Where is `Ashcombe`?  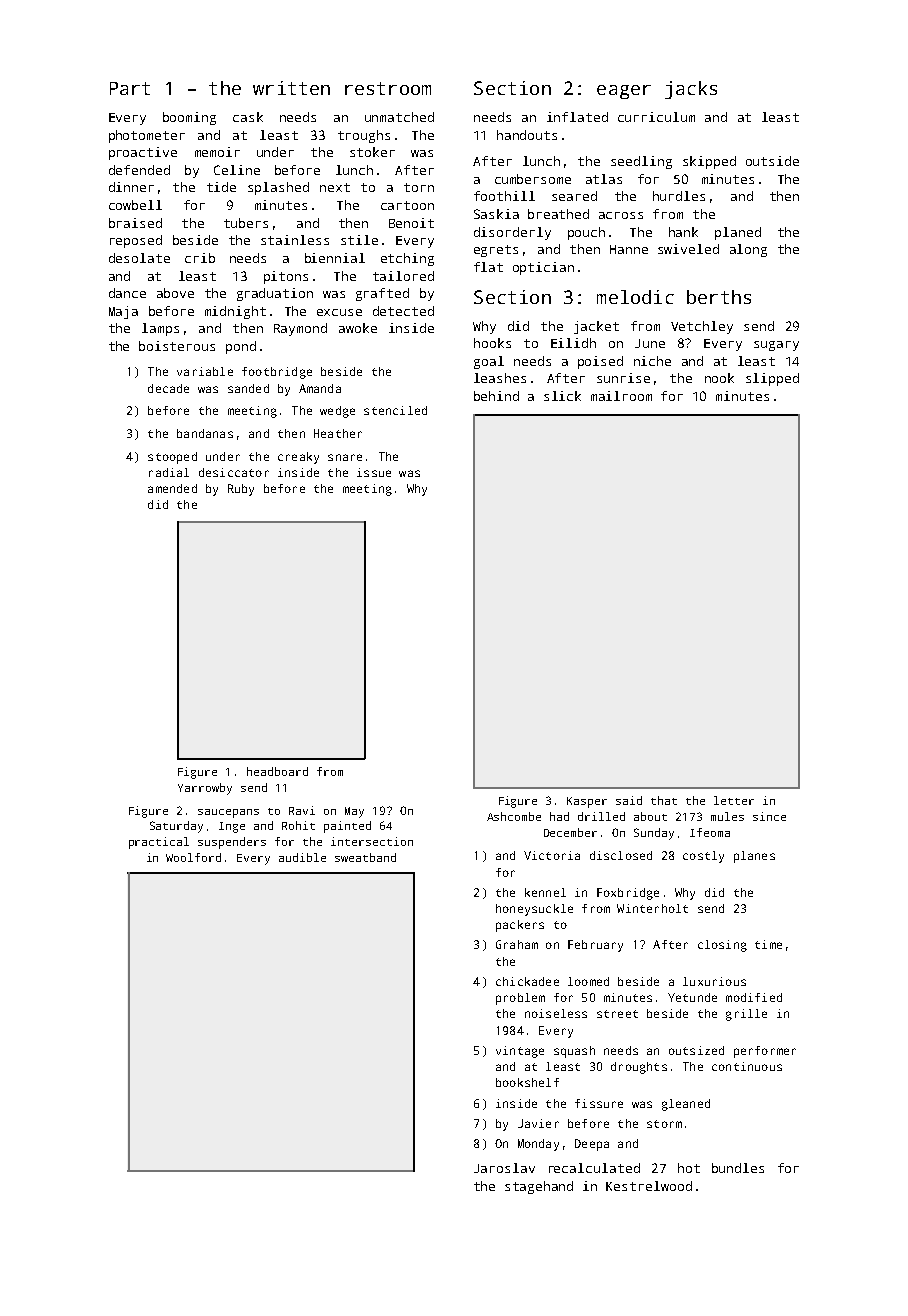 Ashcombe is located at coordinates (514, 816).
